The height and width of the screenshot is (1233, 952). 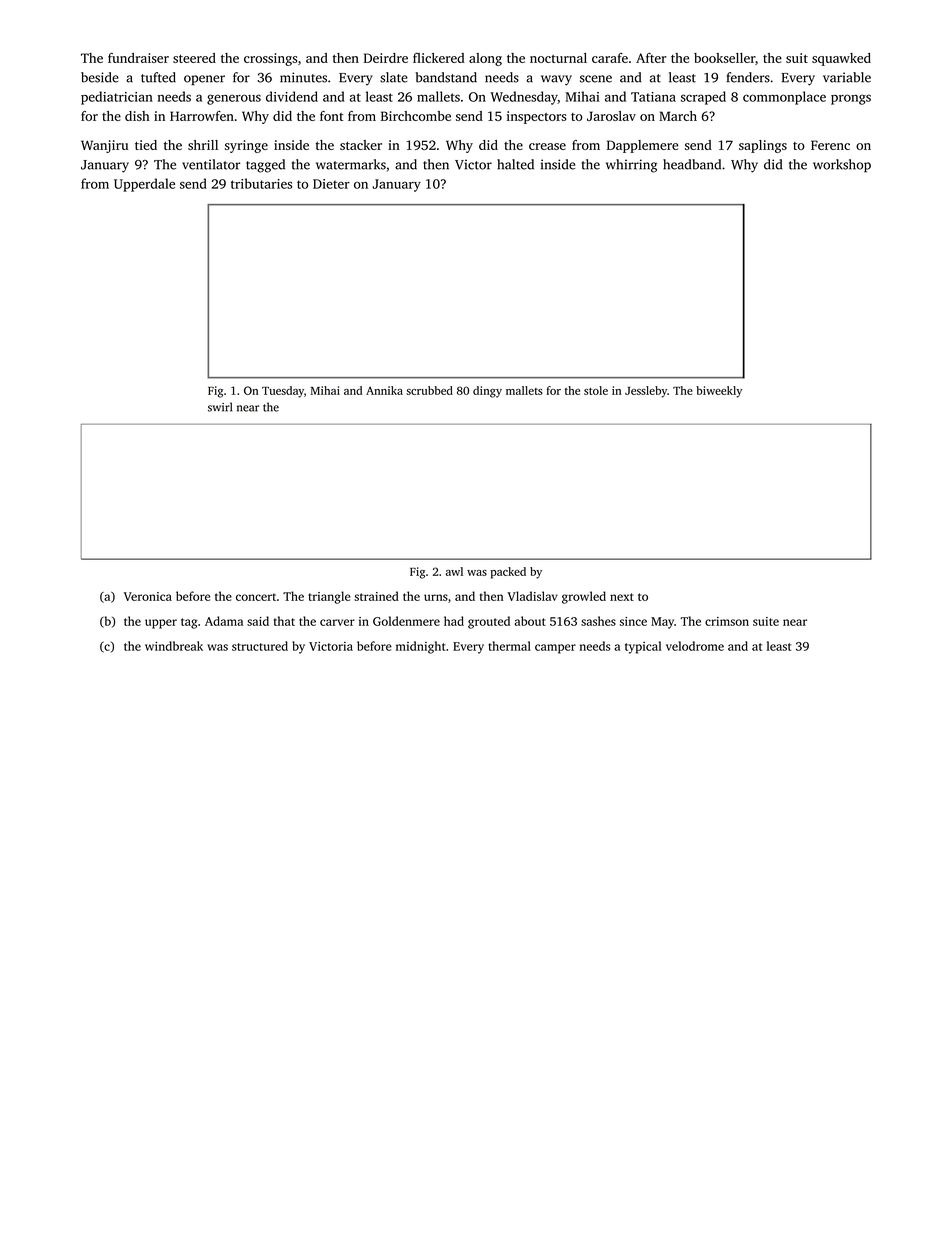 What do you see at coordinates (487, 392) in the screenshot?
I see `dingy` at bounding box center [487, 392].
